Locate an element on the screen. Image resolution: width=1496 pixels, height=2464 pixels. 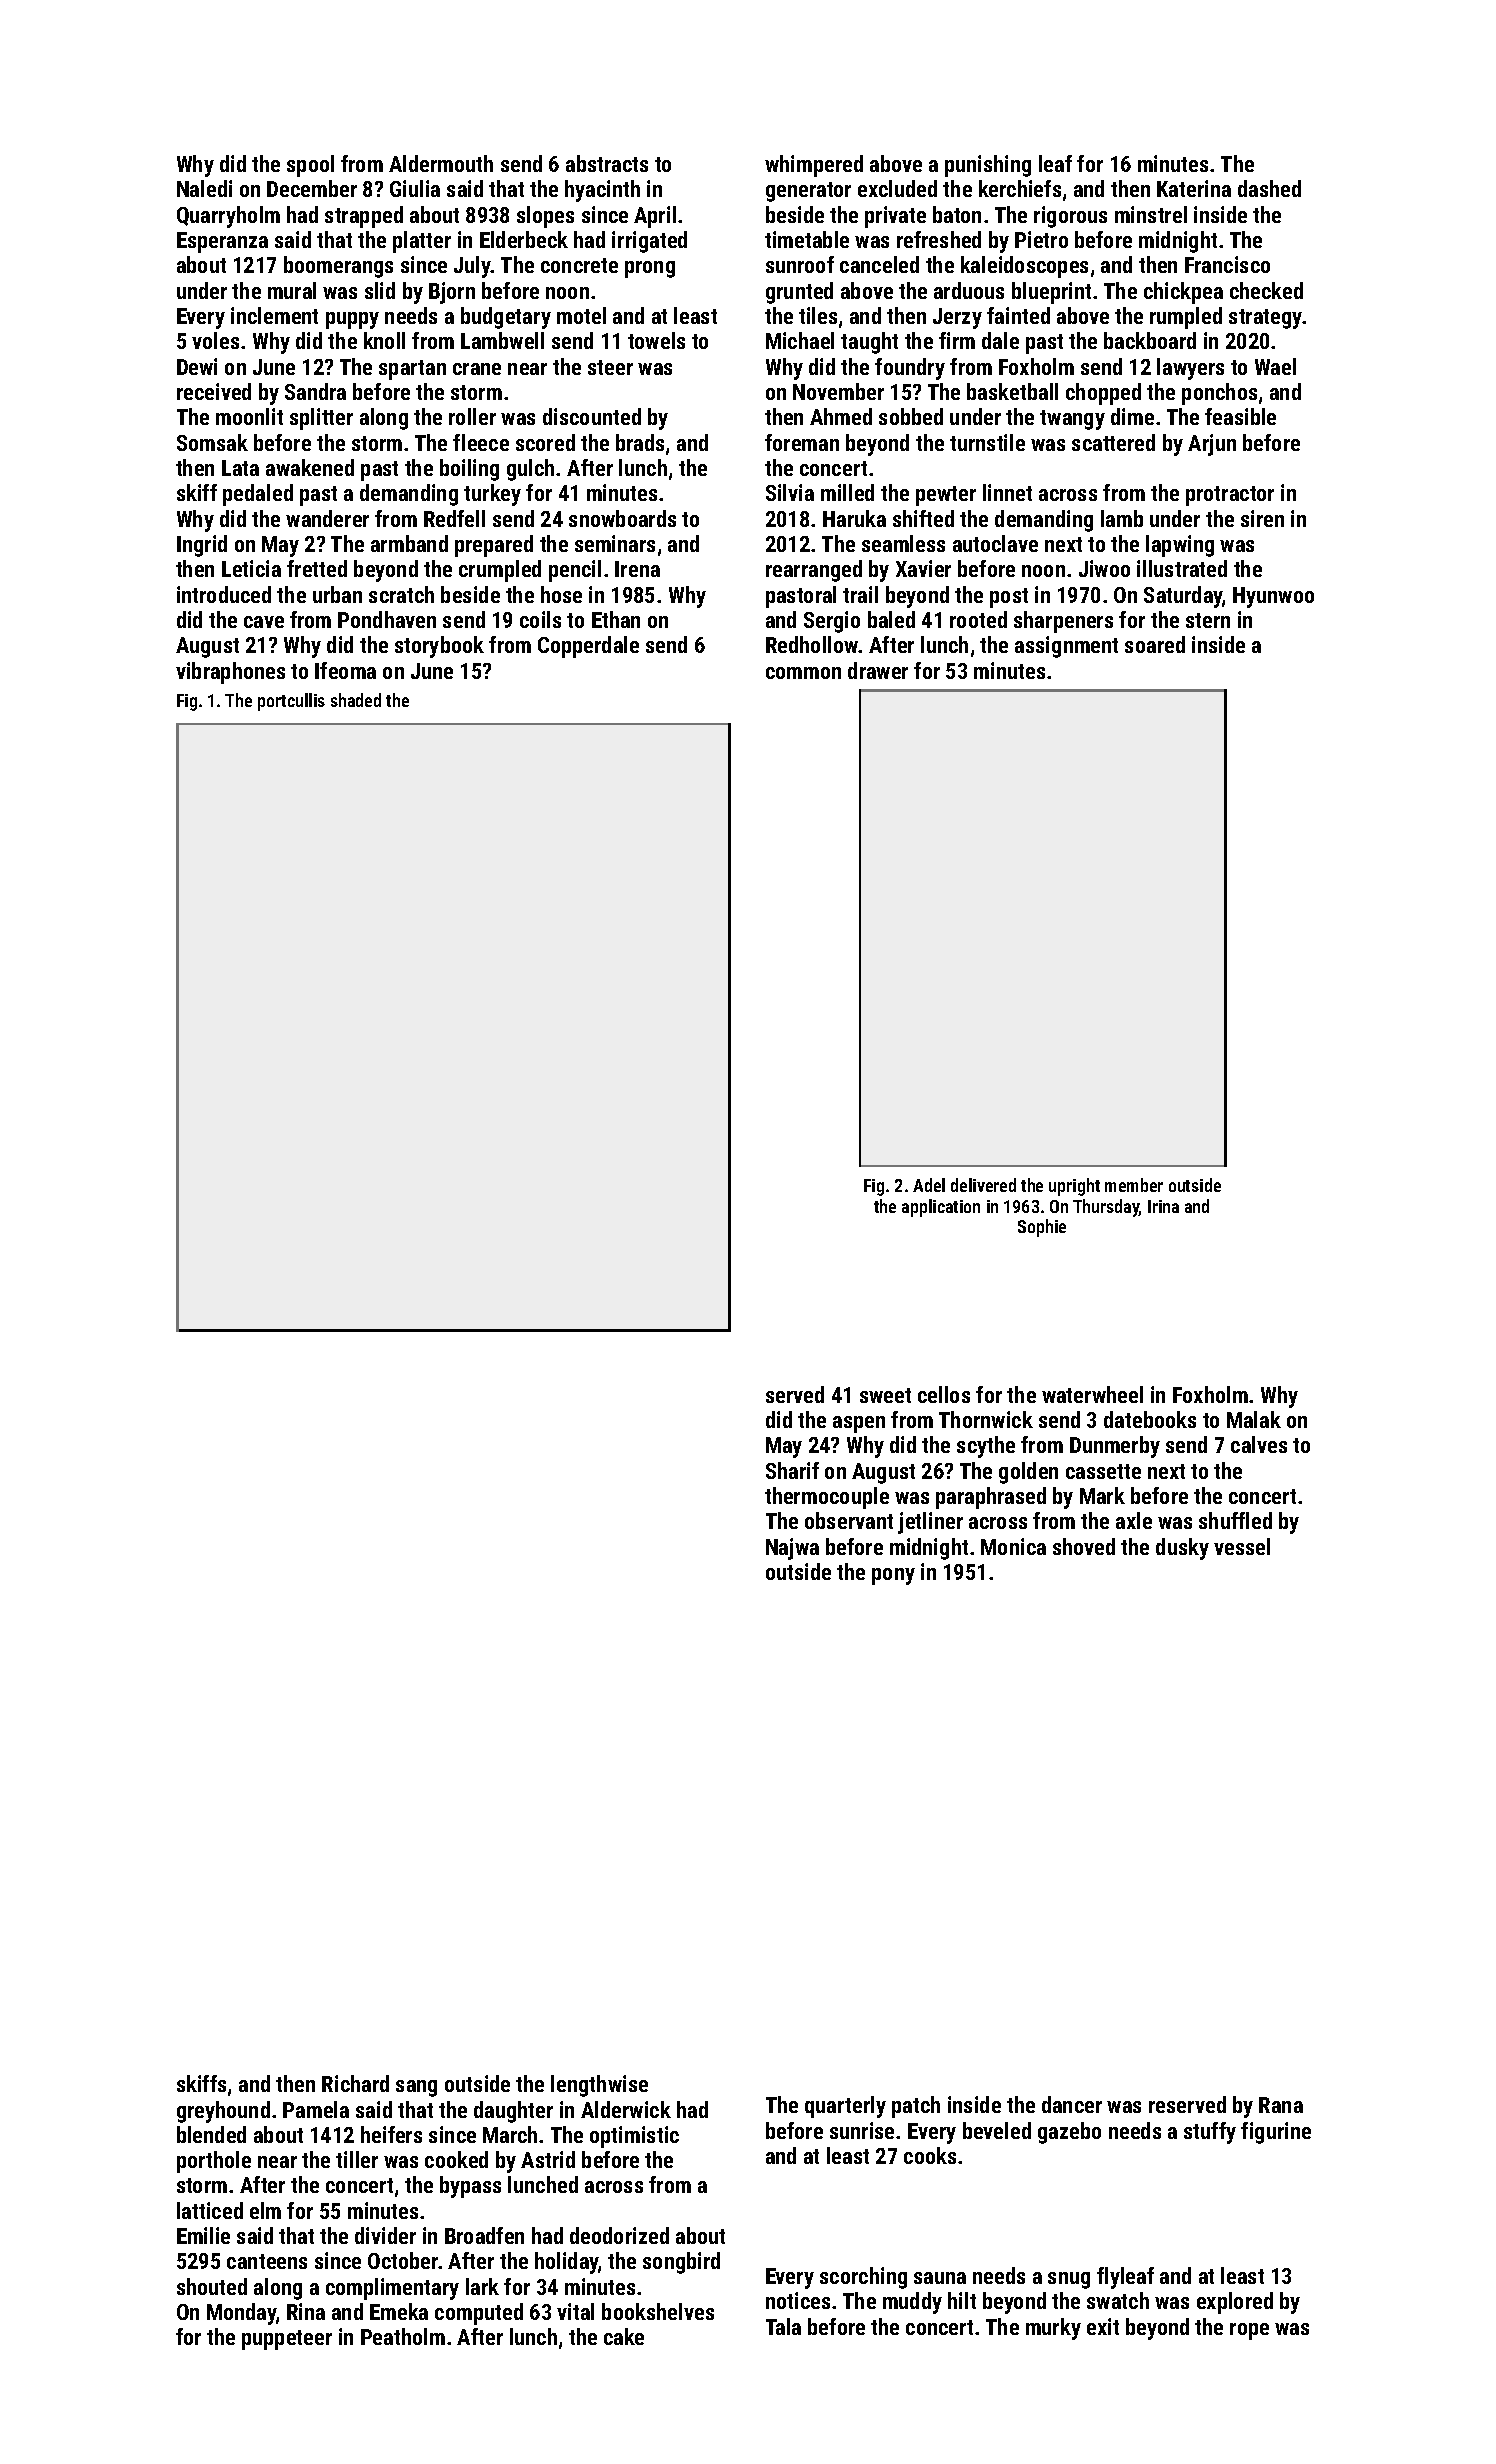
brads is located at coordinates (640, 442).
